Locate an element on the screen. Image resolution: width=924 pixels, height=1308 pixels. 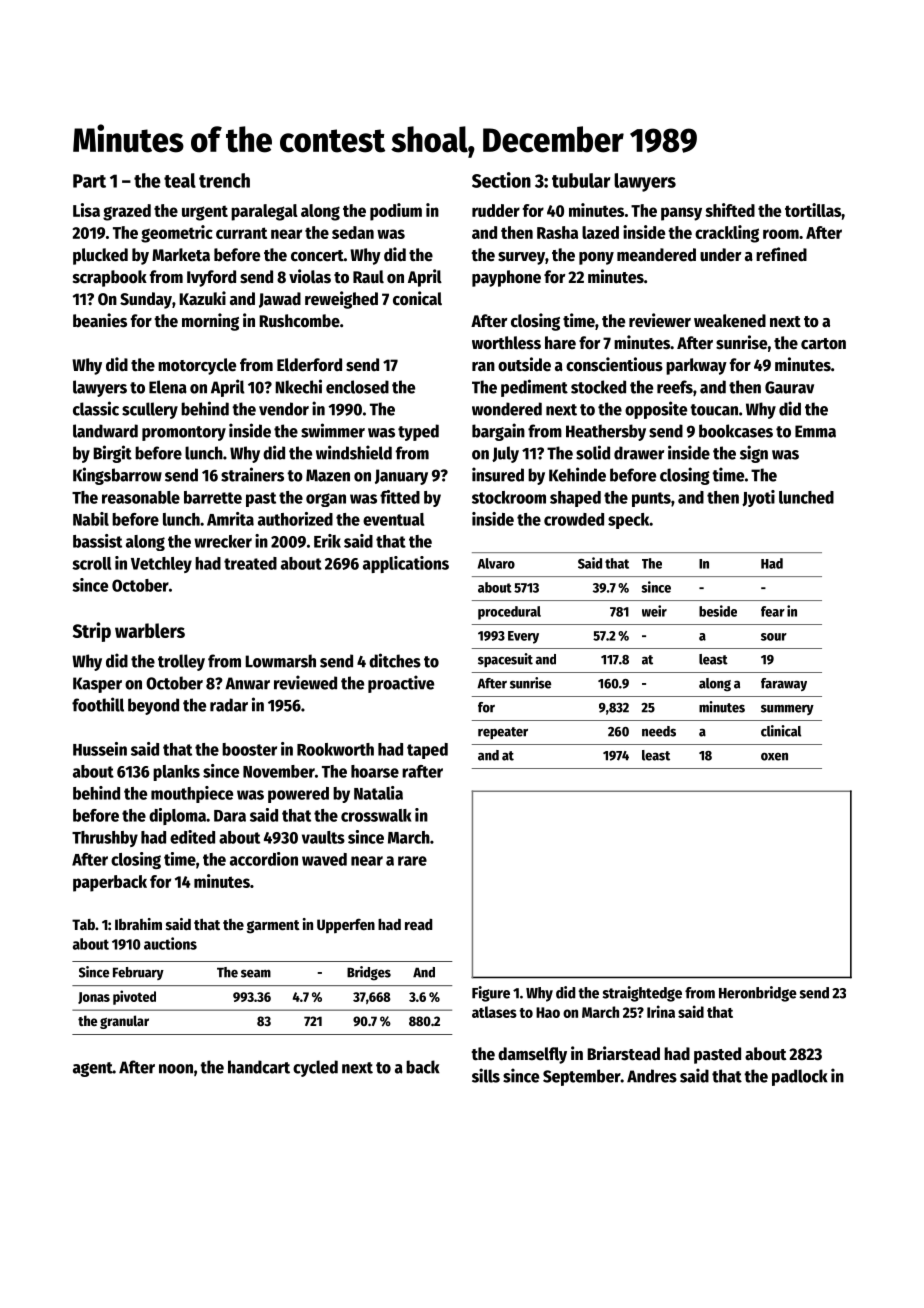
Lowmarsh is located at coordinates (280, 661).
